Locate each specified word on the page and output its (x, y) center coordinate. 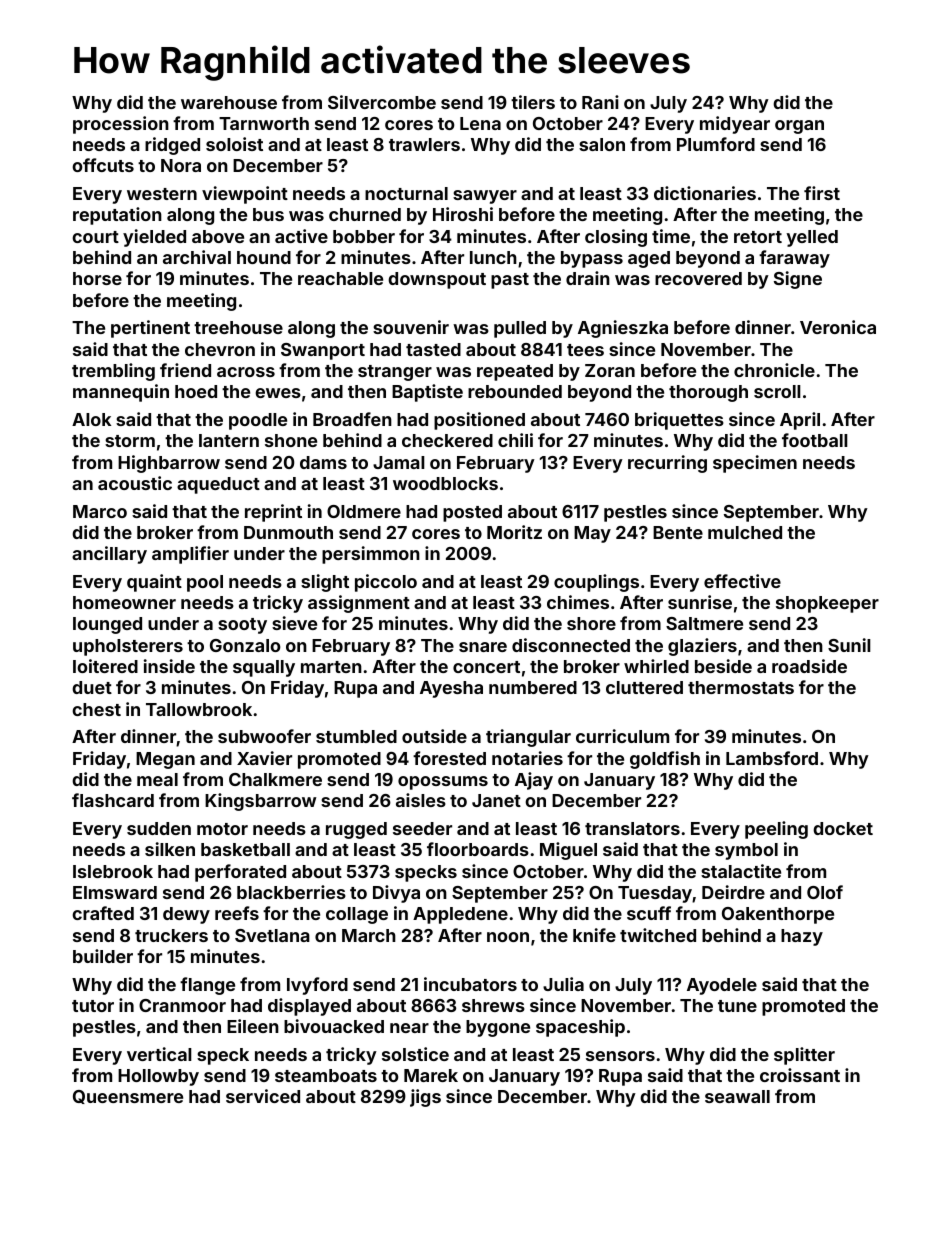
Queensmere (128, 1097)
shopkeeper (827, 604)
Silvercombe (382, 102)
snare (483, 647)
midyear (735, 125)
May (592, 534)
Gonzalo (245, 645)
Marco (100, 511)
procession (121, 125)
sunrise (700, 602)
